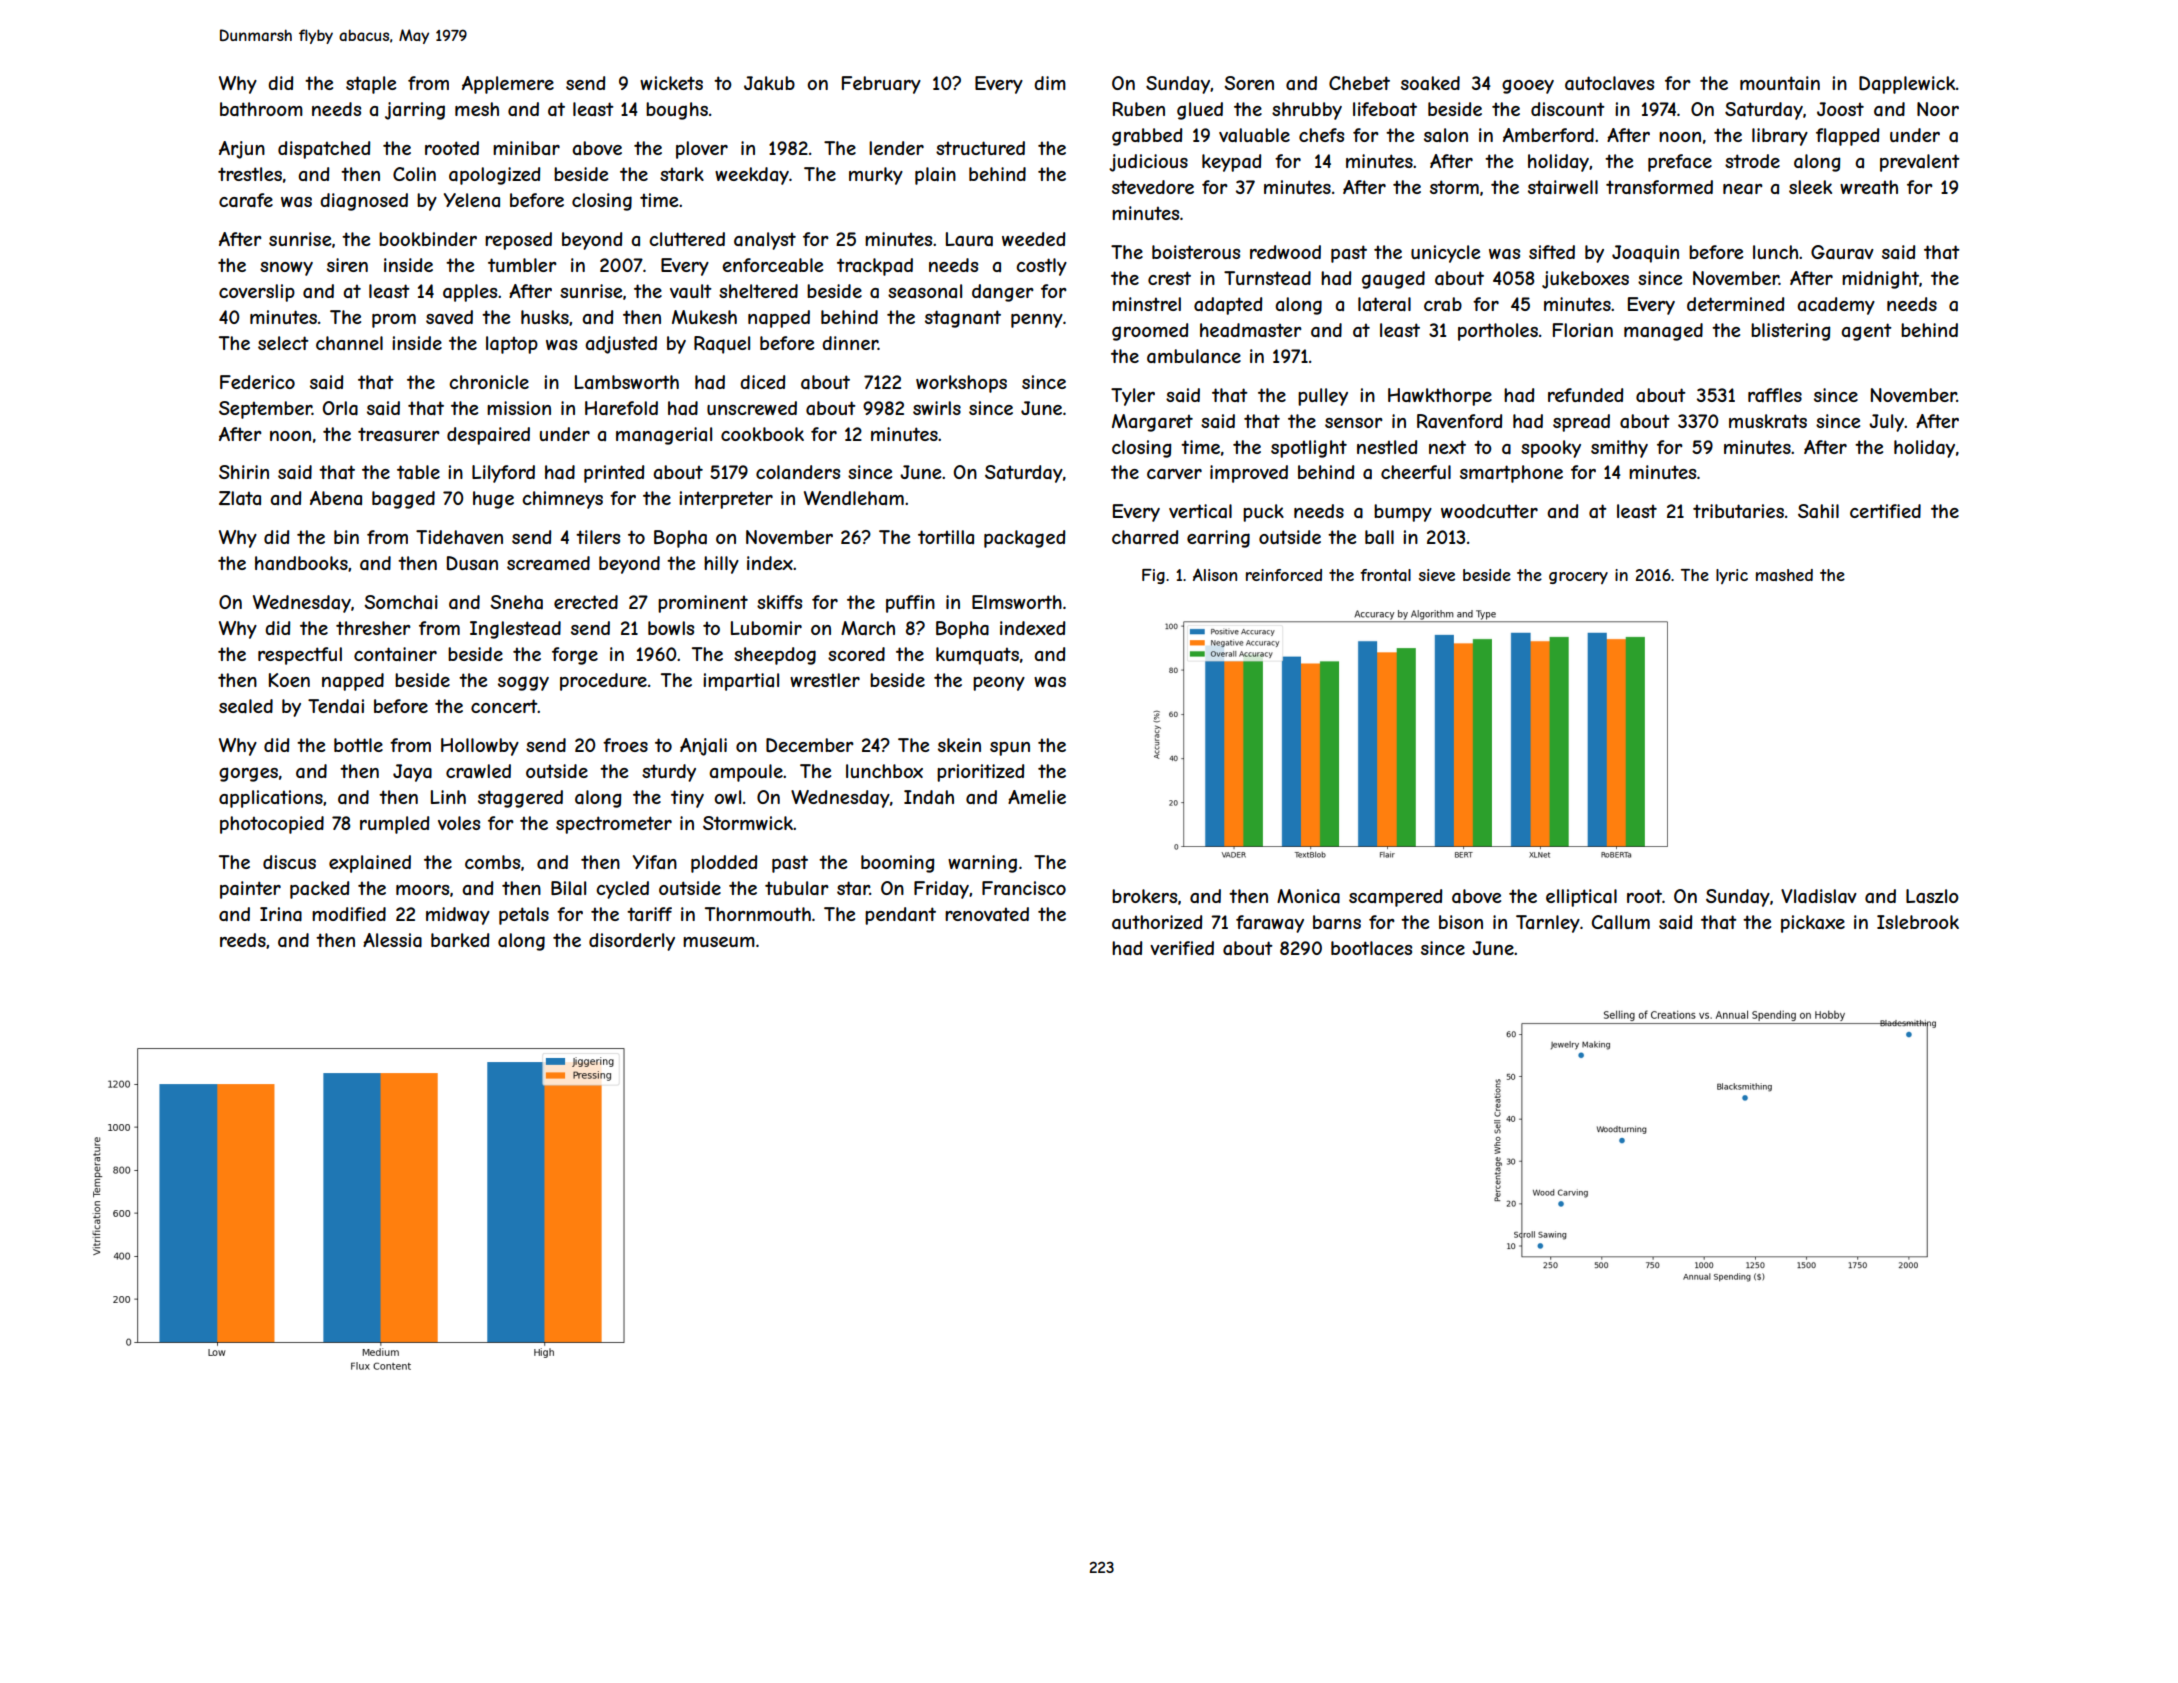 Image resolution: width=2178 pixels, height=1683 pixels. I want to click on disorderly, so click(632, 942).
